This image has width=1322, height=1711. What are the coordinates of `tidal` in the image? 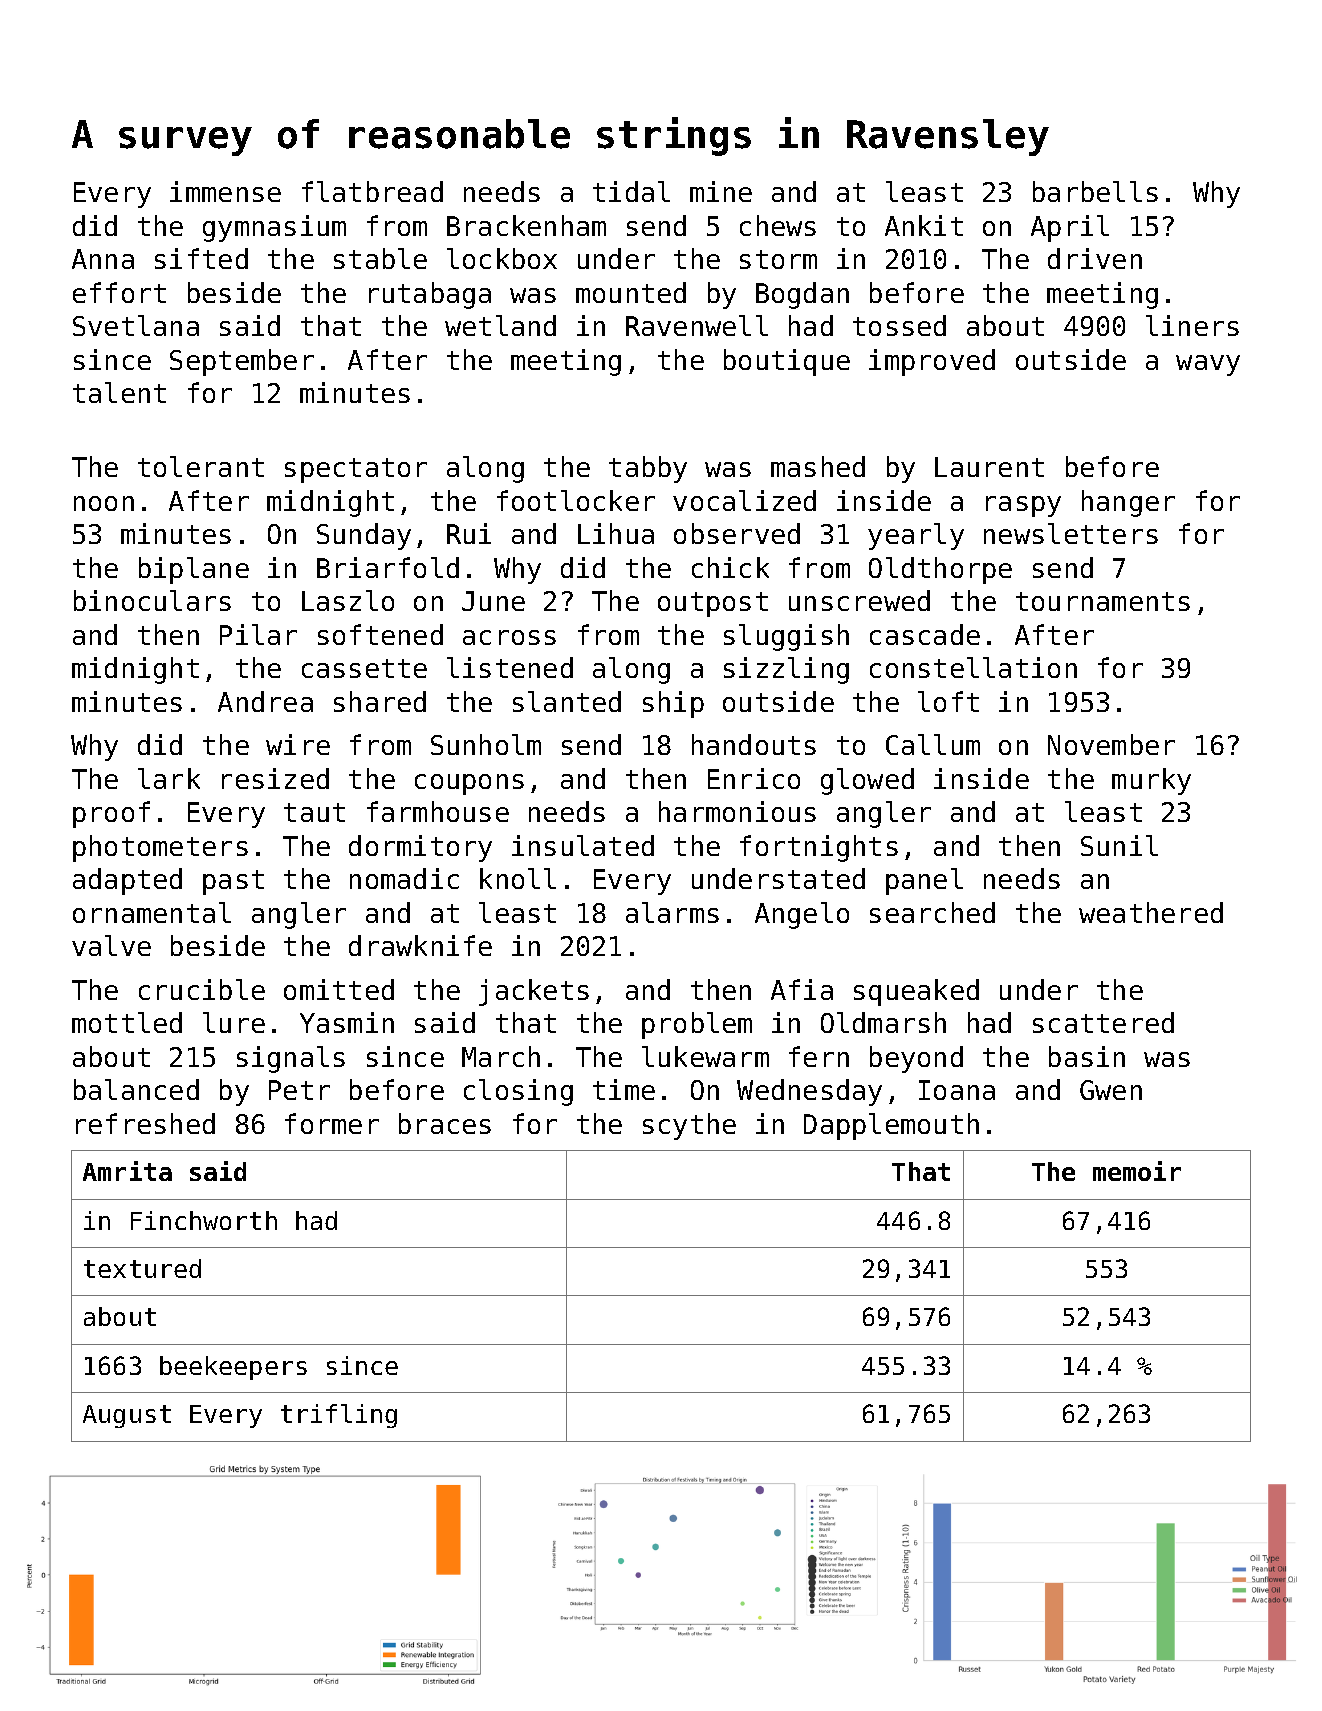 It's located at (631, 191).
